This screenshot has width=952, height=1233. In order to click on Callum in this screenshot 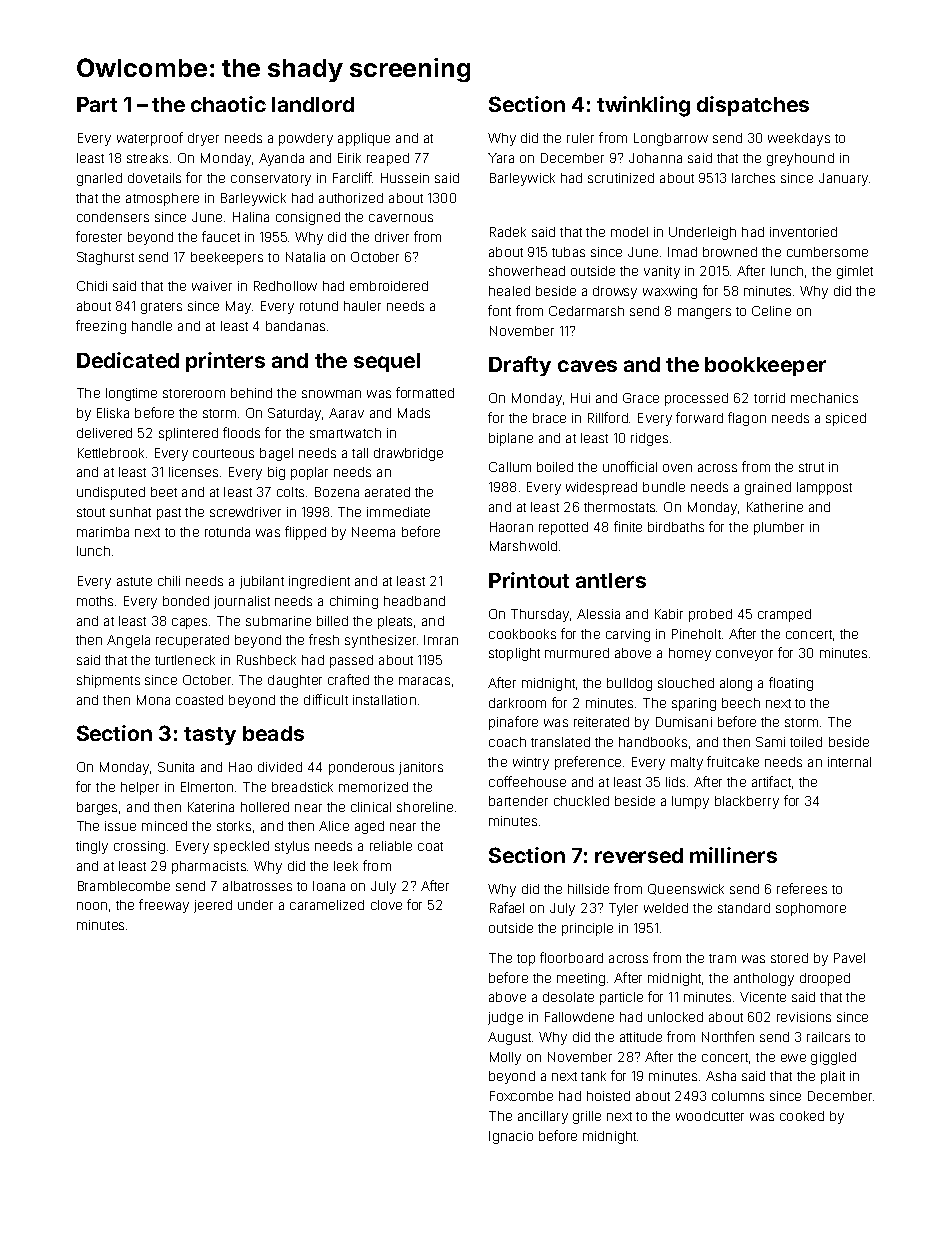, I will do `click(510, 467)`.
